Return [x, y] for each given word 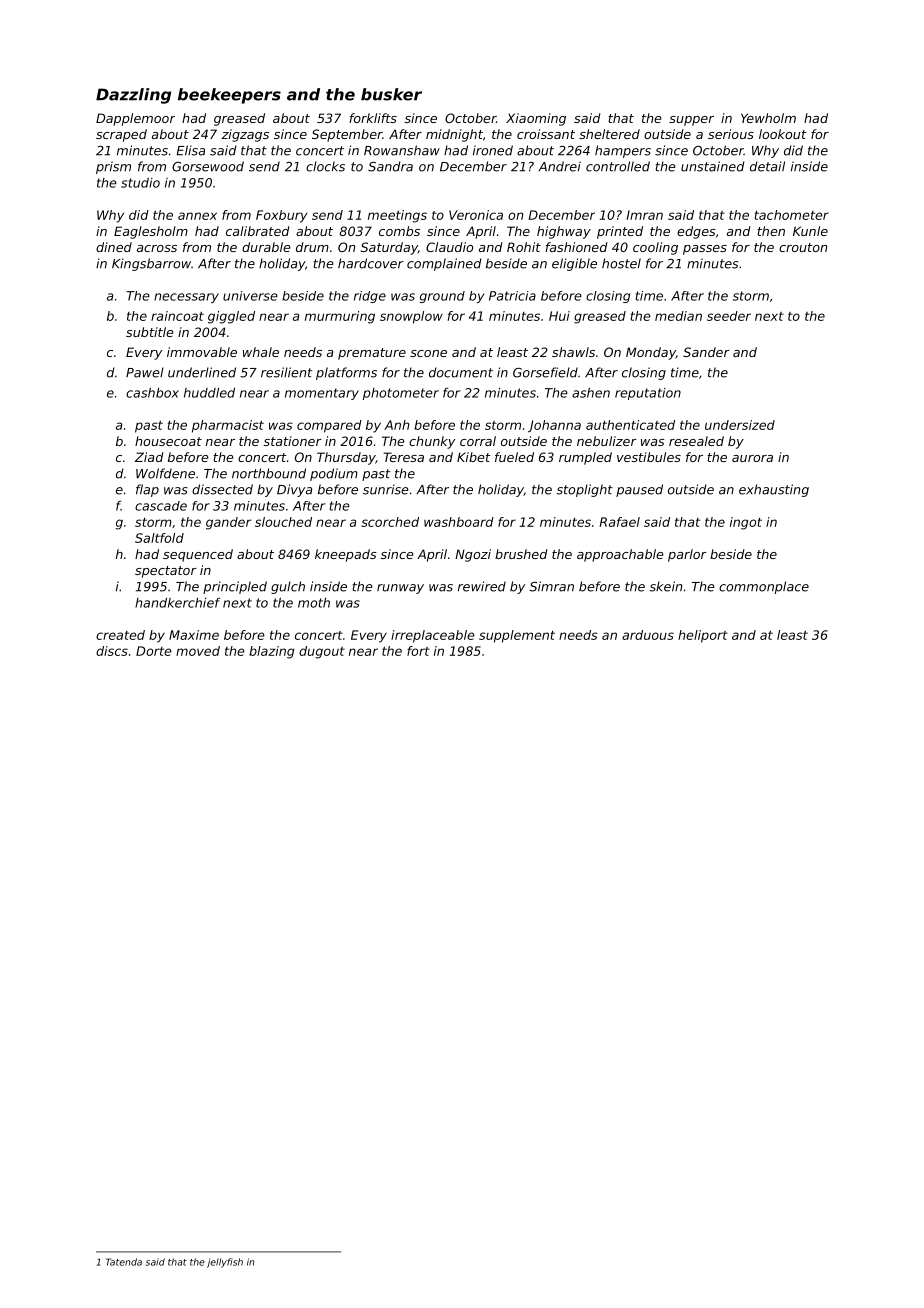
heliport [703, 636]
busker [391, 94]
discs [112, 651]
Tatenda [124, 1262]
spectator [166, 572]
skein [665, 586]
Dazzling [133, 96]
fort [418, 651]
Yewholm [768, 118]
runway [400, 589]
